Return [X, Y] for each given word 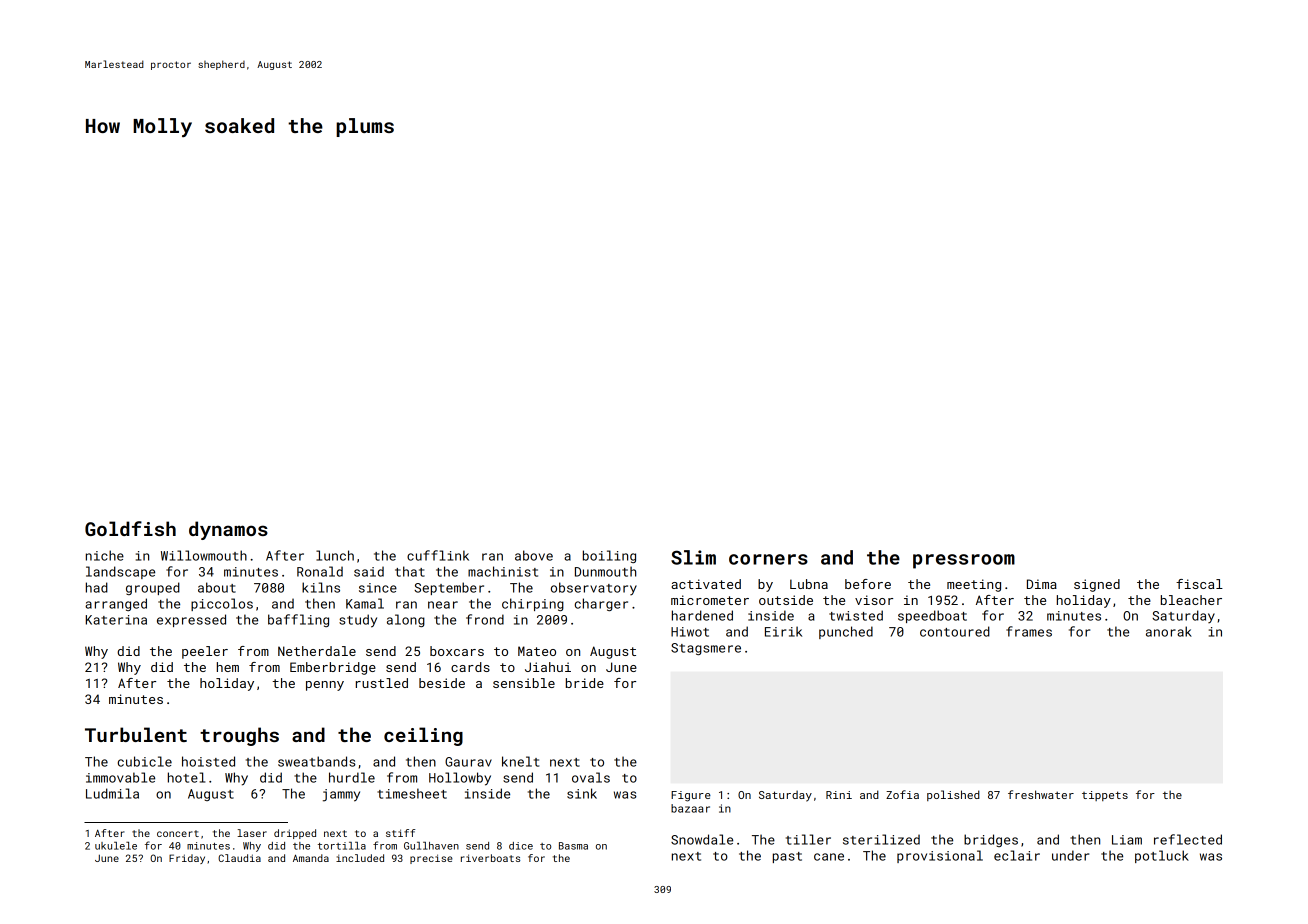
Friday [187, 859]
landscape [120, 572]
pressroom [964, 561]
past [787, 857]
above [534, 555]
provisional [940, 856]
